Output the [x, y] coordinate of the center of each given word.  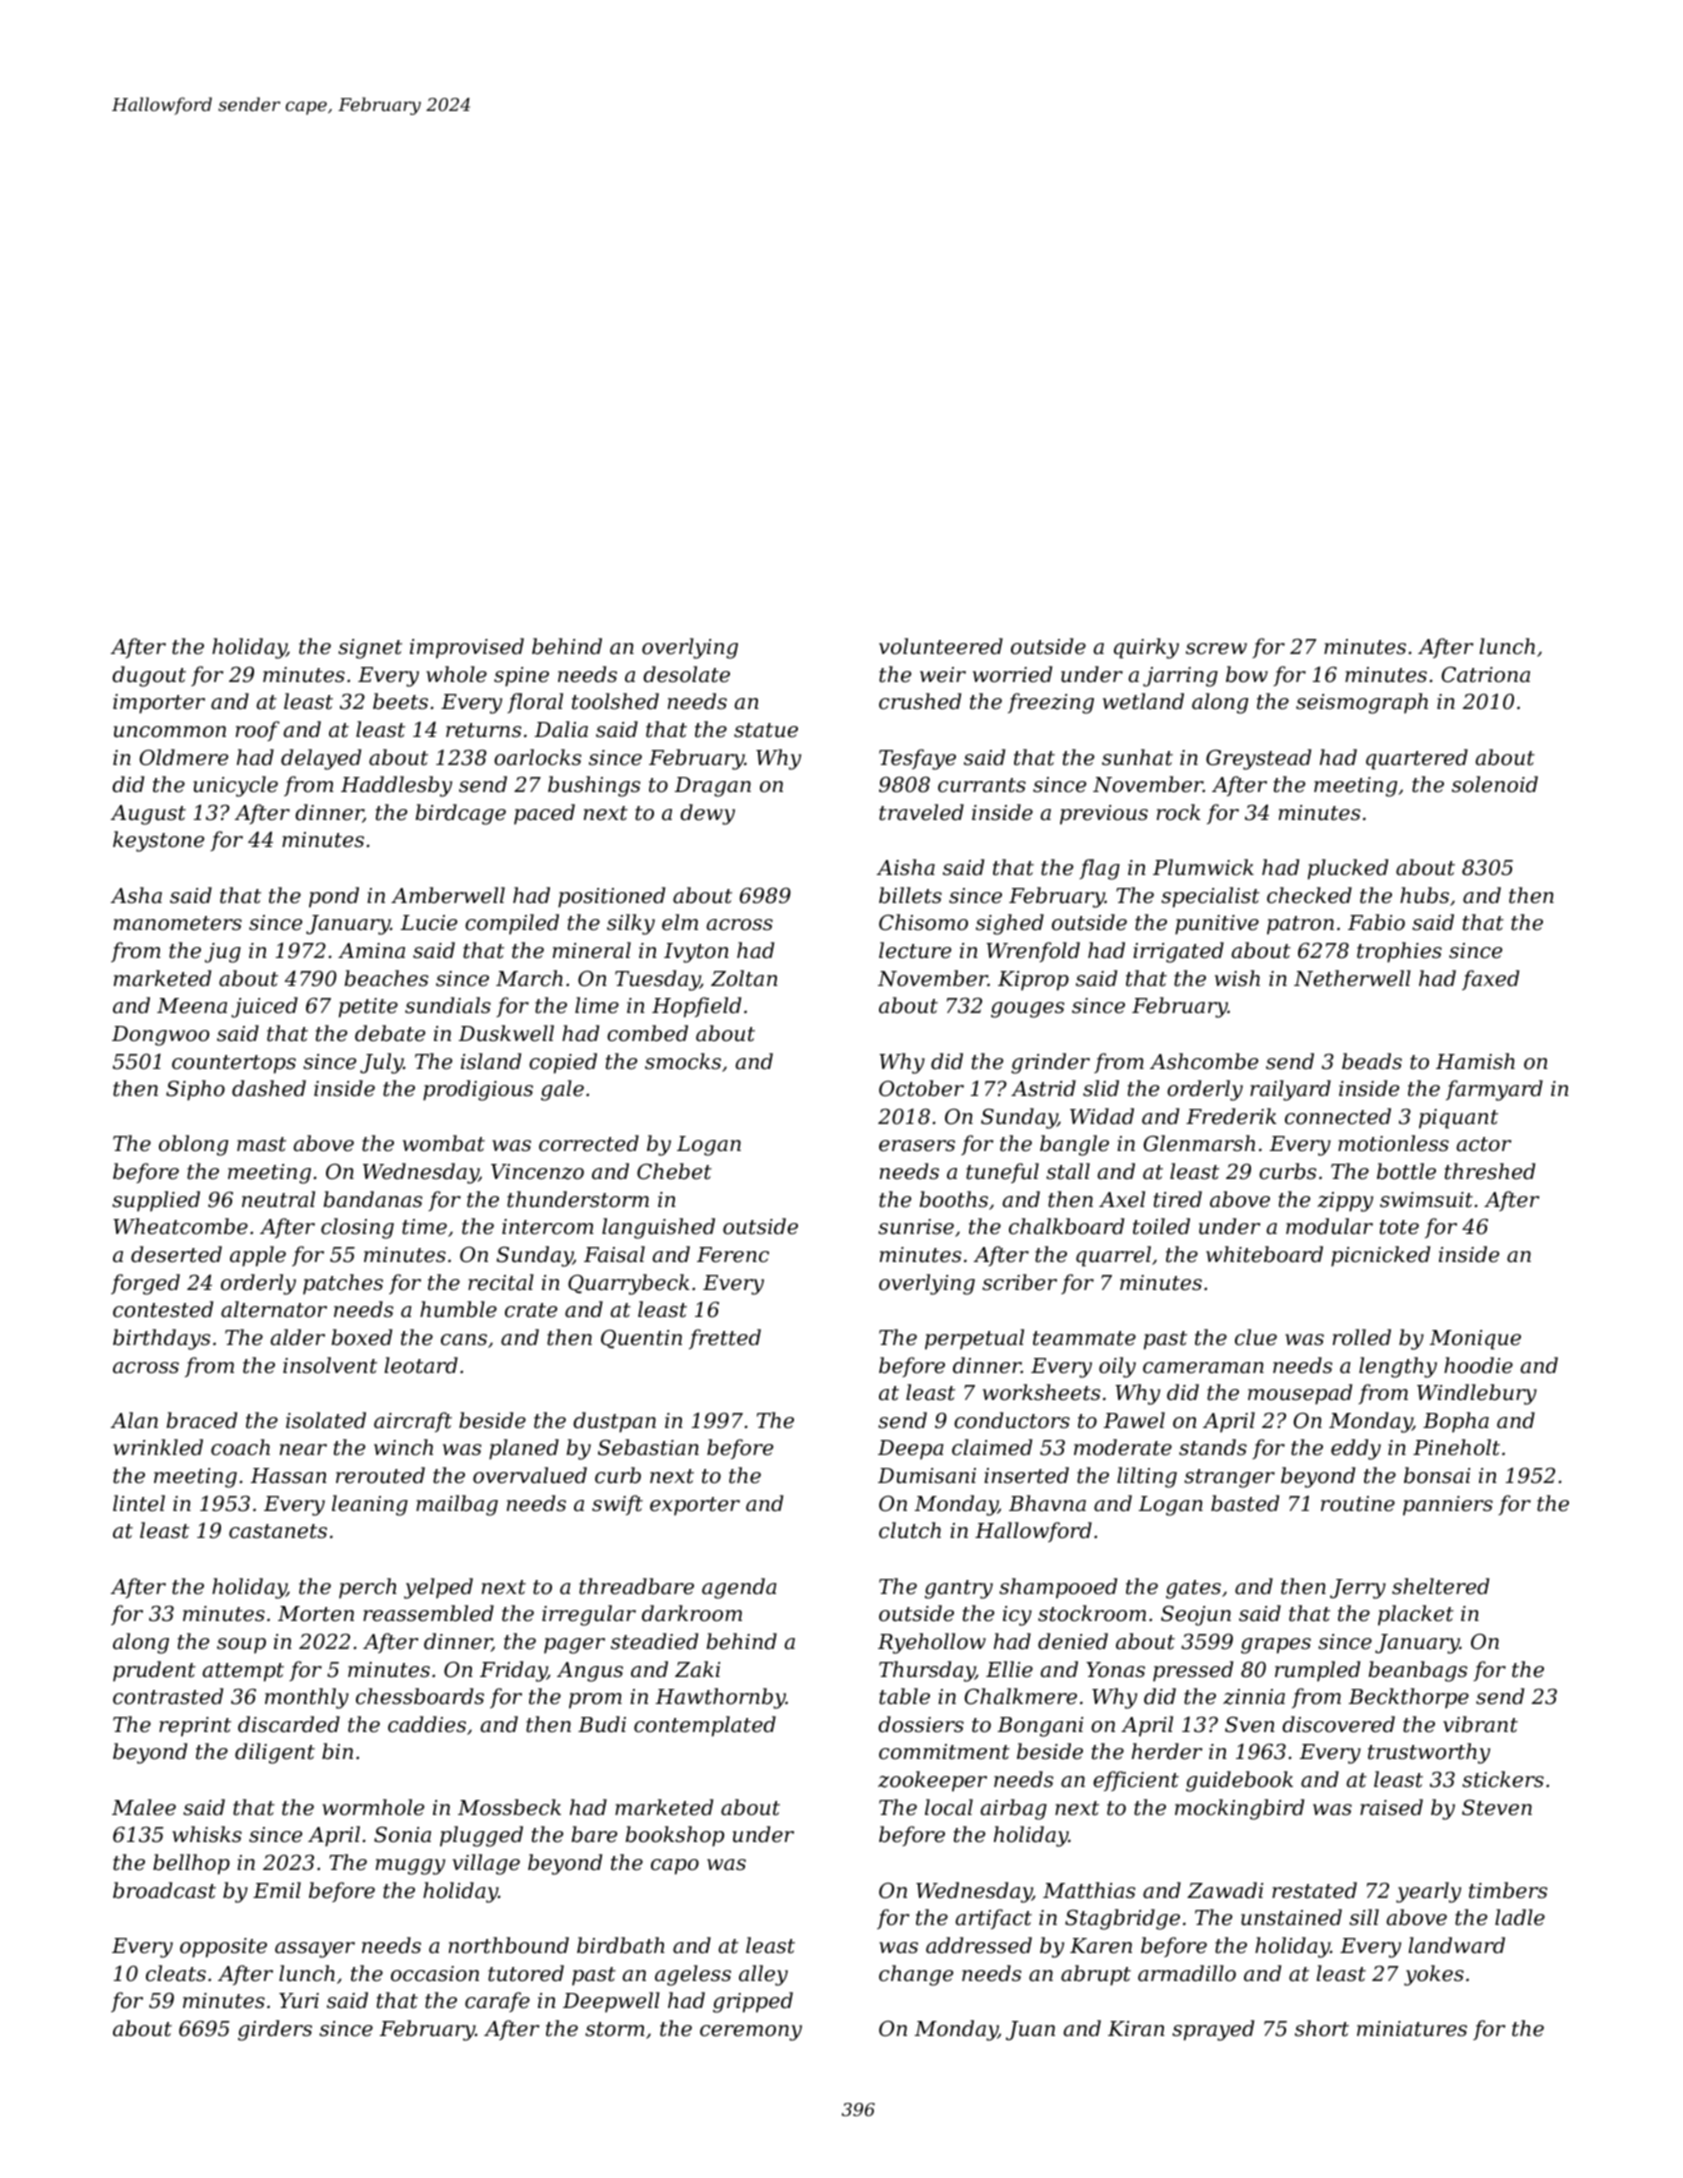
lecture [915, 950]
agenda [739, 1588]
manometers [178, 923]
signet [370, 649]
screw [1216, 649]
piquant [1458, 1119]
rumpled [1317, 1671]
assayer [315, 1950]
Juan [1030, 2031]
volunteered [941, 646]
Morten [316, 1614]
